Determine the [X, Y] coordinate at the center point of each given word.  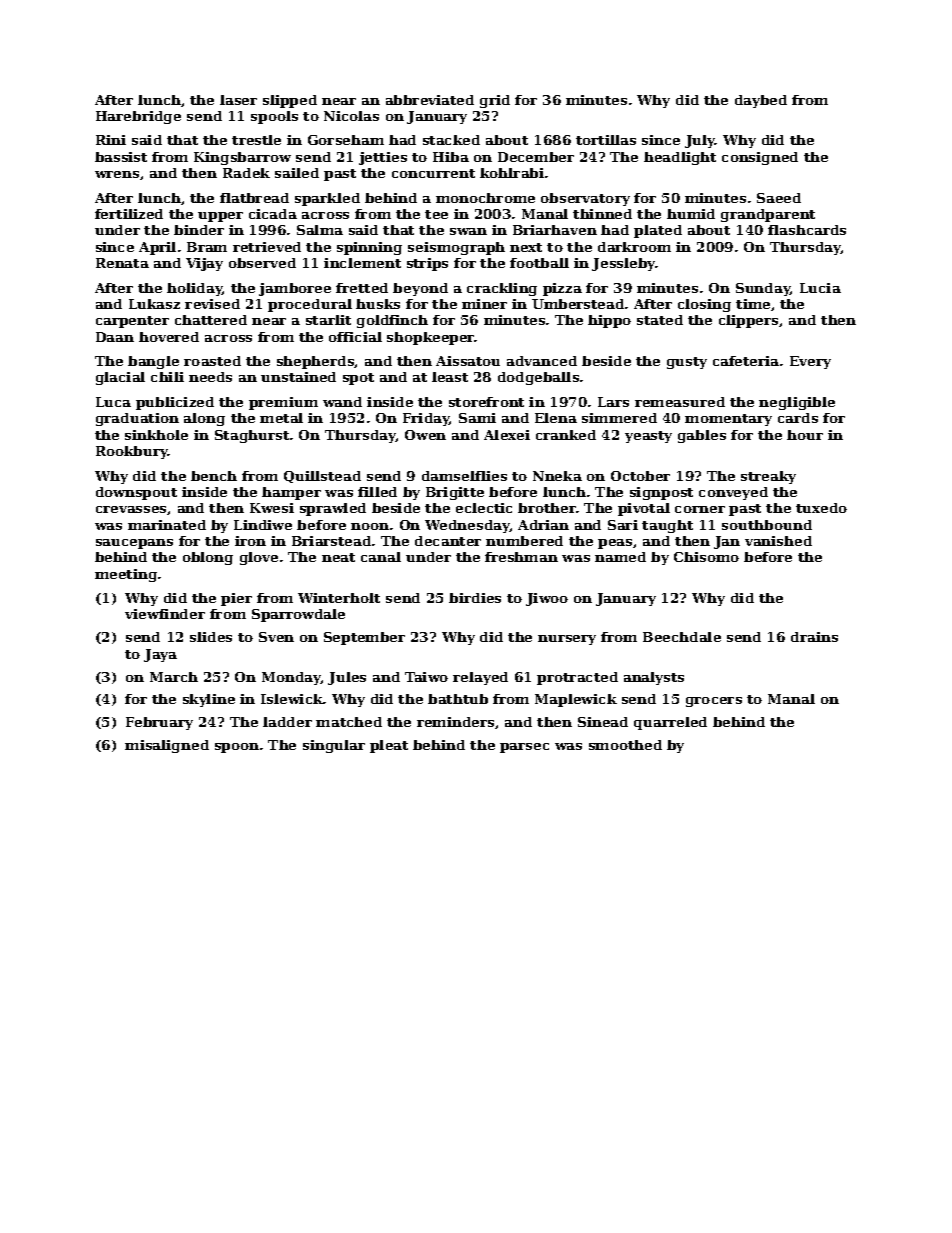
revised [212, 304]
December [536, 157]
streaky [768, 477]
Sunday [763, 289]
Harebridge [138, 117]
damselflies [464, 476]
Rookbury [132, 452]
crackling [502, 289]
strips [427, 264]
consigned [760, 158]
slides [211, 637]
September [364, 638]
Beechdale [682, 637]
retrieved [267, 247]
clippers [748, 321]
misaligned [167, 746]
